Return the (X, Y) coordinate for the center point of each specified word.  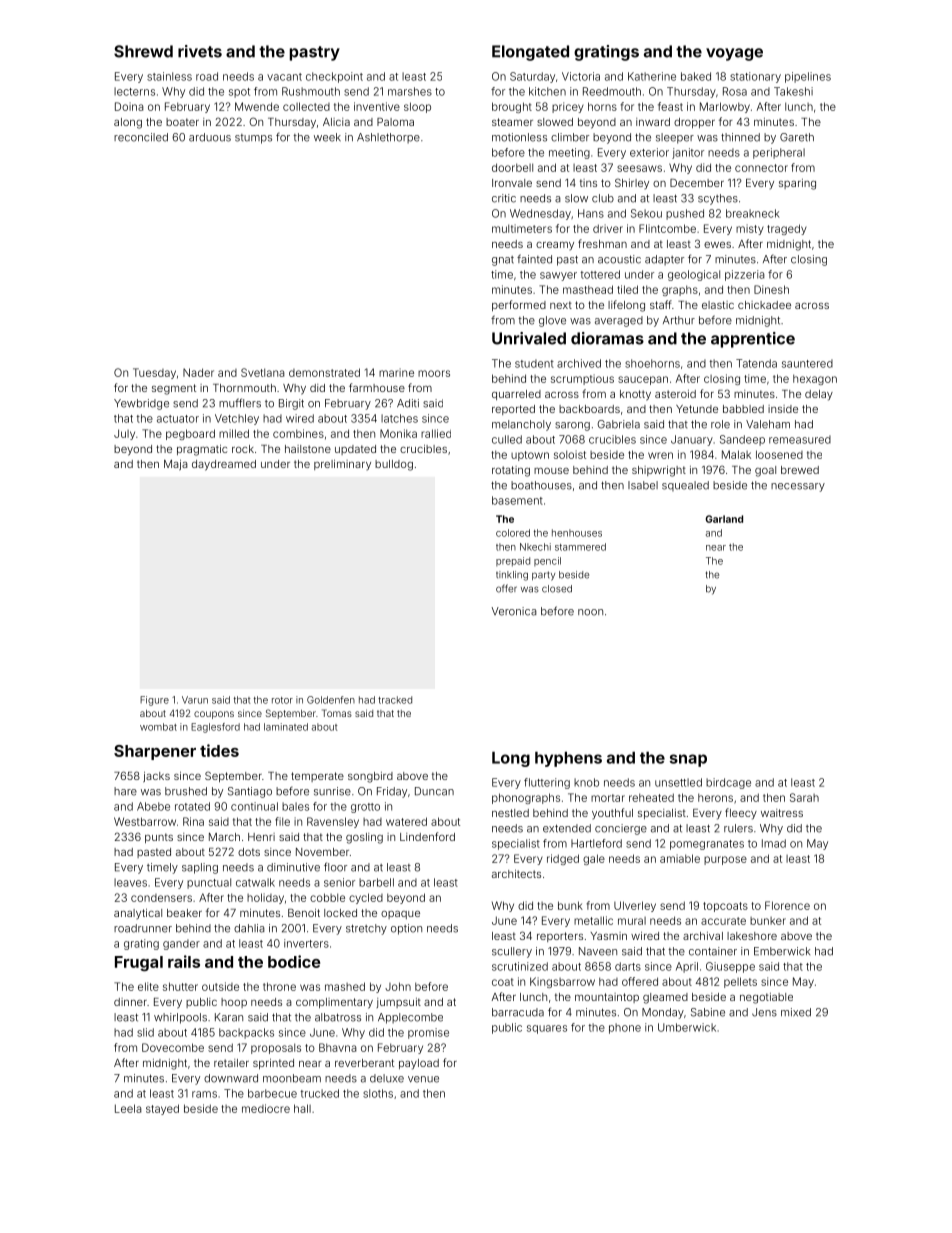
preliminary (342, 465)
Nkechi (535, 547)
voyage (734, 54)
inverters (306, 943)
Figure (154, 701)
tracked (395, 700)
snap (688, 760)
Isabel (643, 485)
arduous (210, 137)
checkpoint (334, 77)
